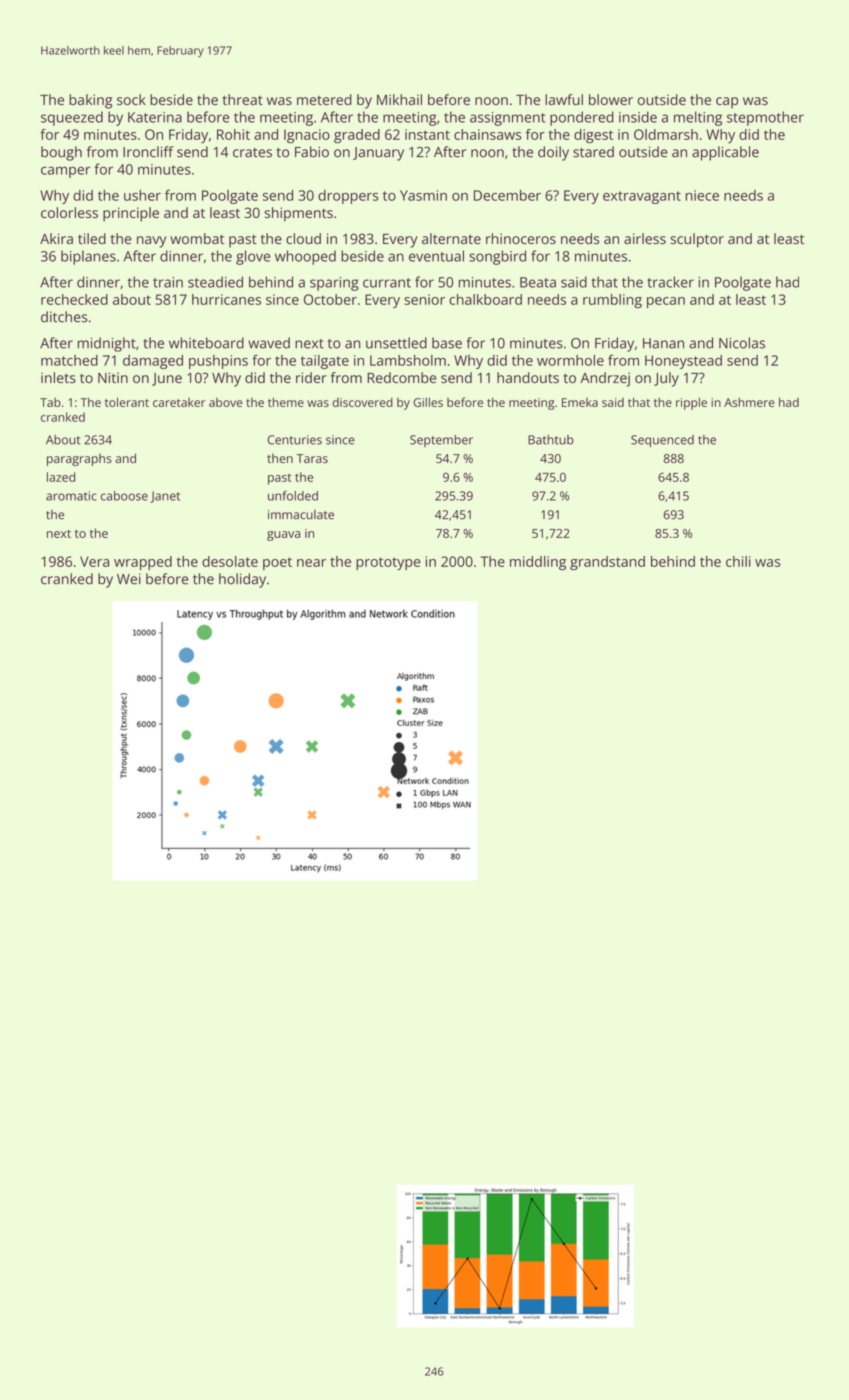 This screenshot has width=849, height=1400. What do you see at coordinates (362, 402) in the screenshot?
I see `discovered` at bounding box center [362, 402].
